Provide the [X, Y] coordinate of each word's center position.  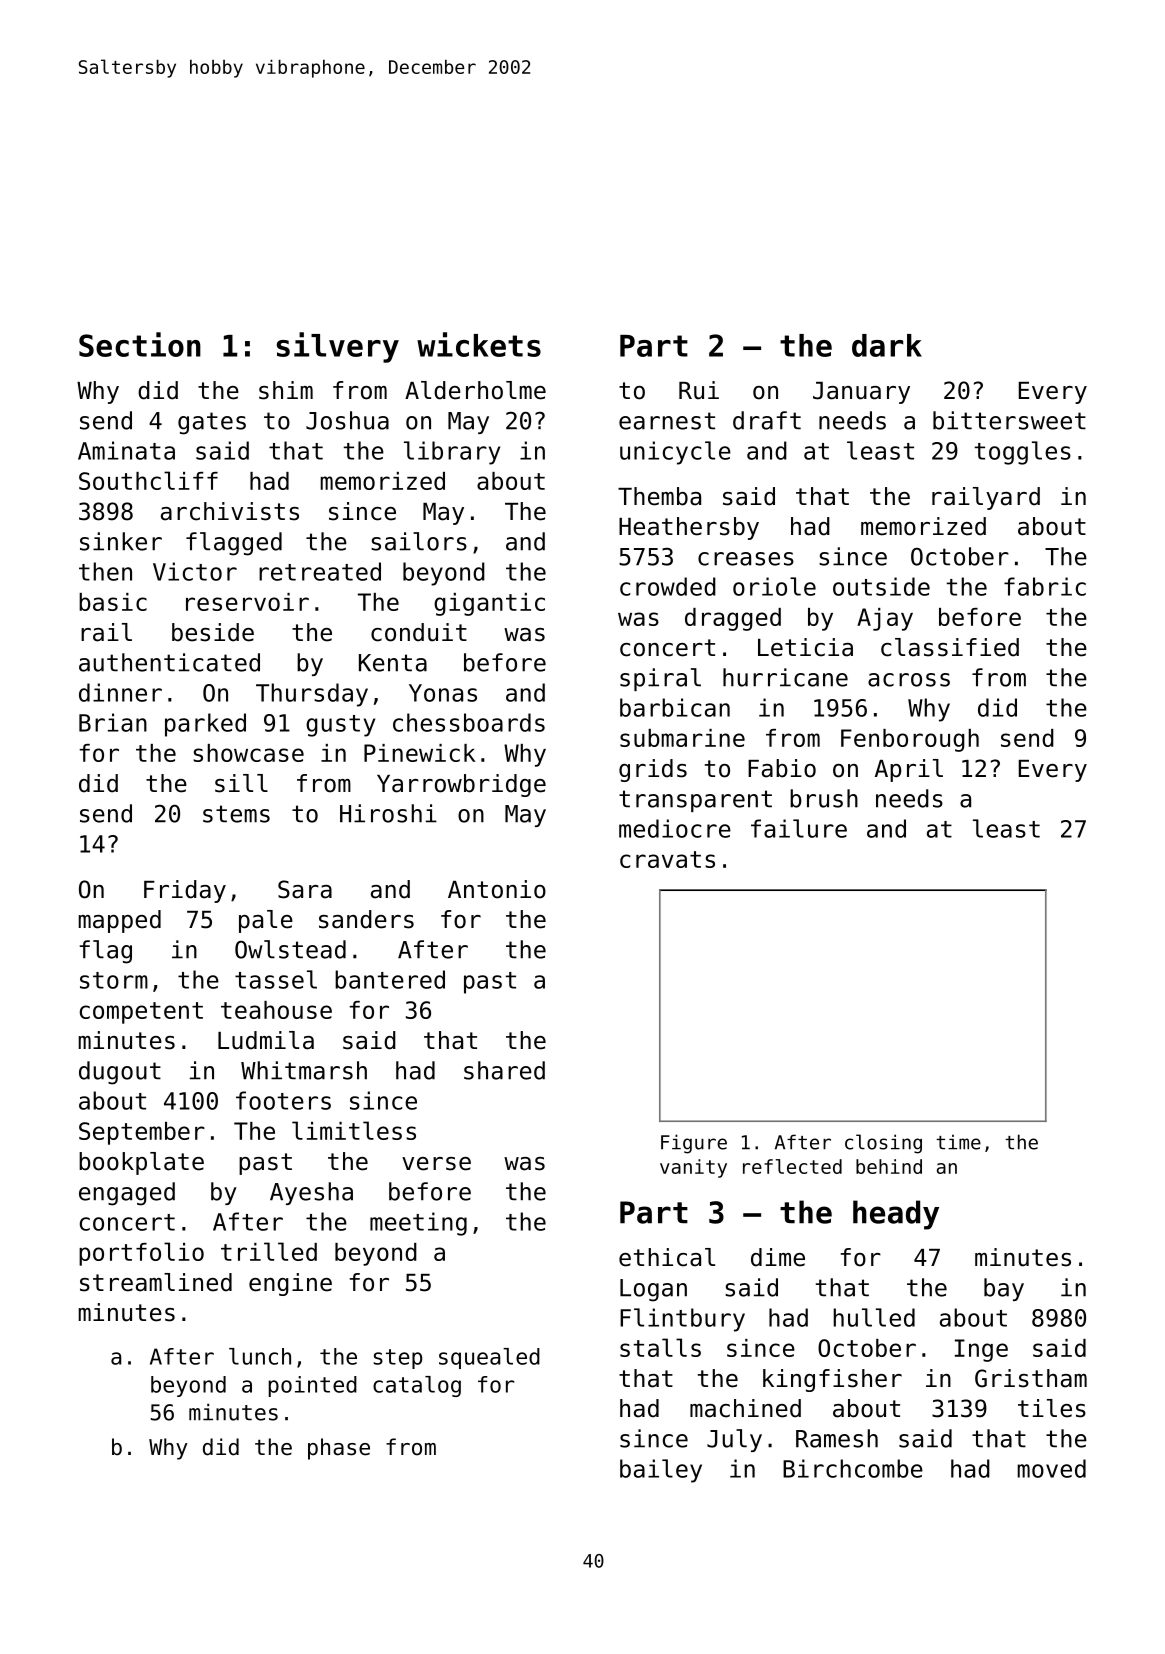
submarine [682, 738]
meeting [418, 1224]
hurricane [785, 677]
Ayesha [311, 1193]
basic [113, 602]
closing [883, 1144]
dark [887, 345]
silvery [338, 347]
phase [339, 1449]
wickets [479, 344]
